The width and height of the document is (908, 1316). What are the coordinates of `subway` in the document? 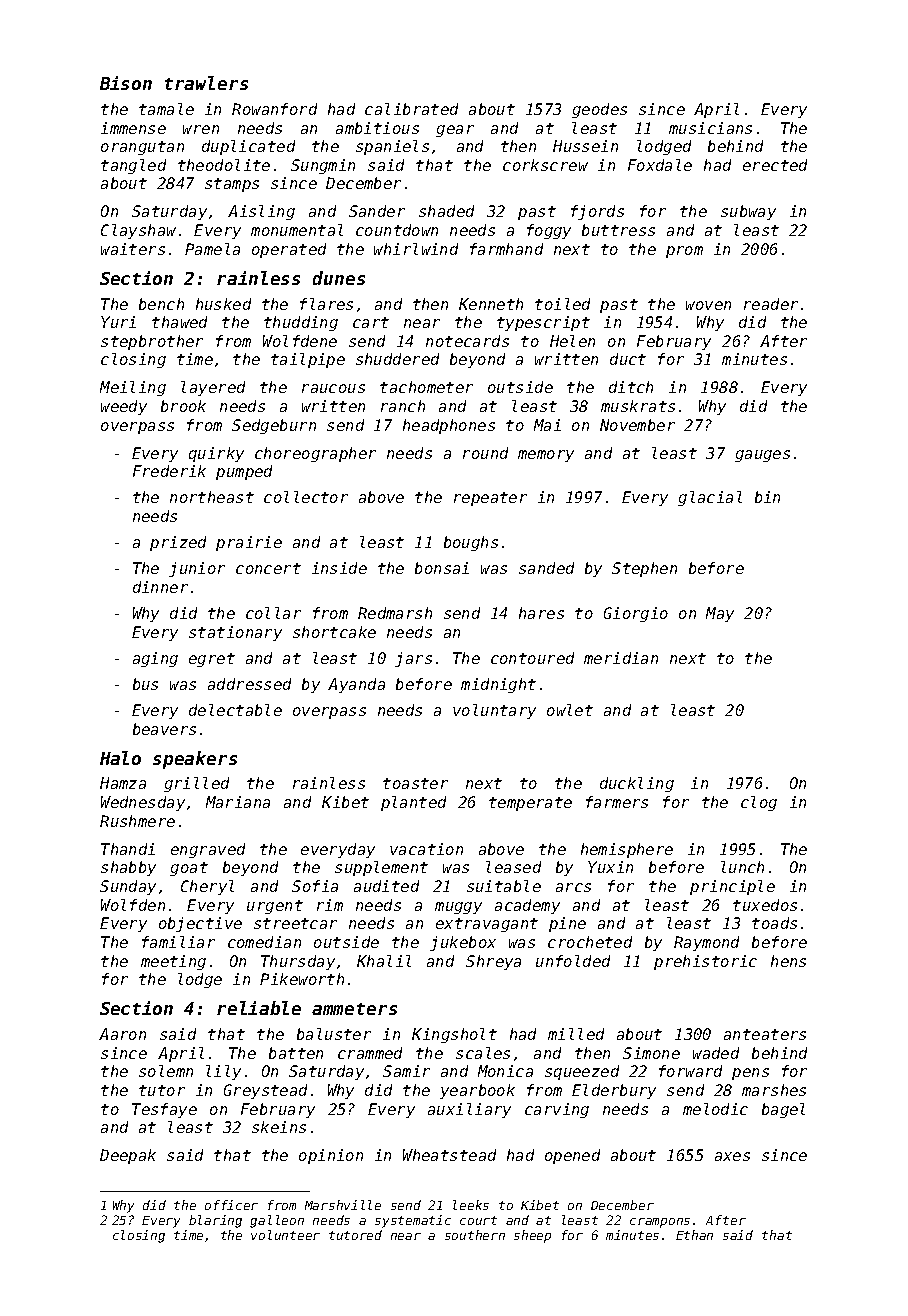 It's located at (748, 212).
